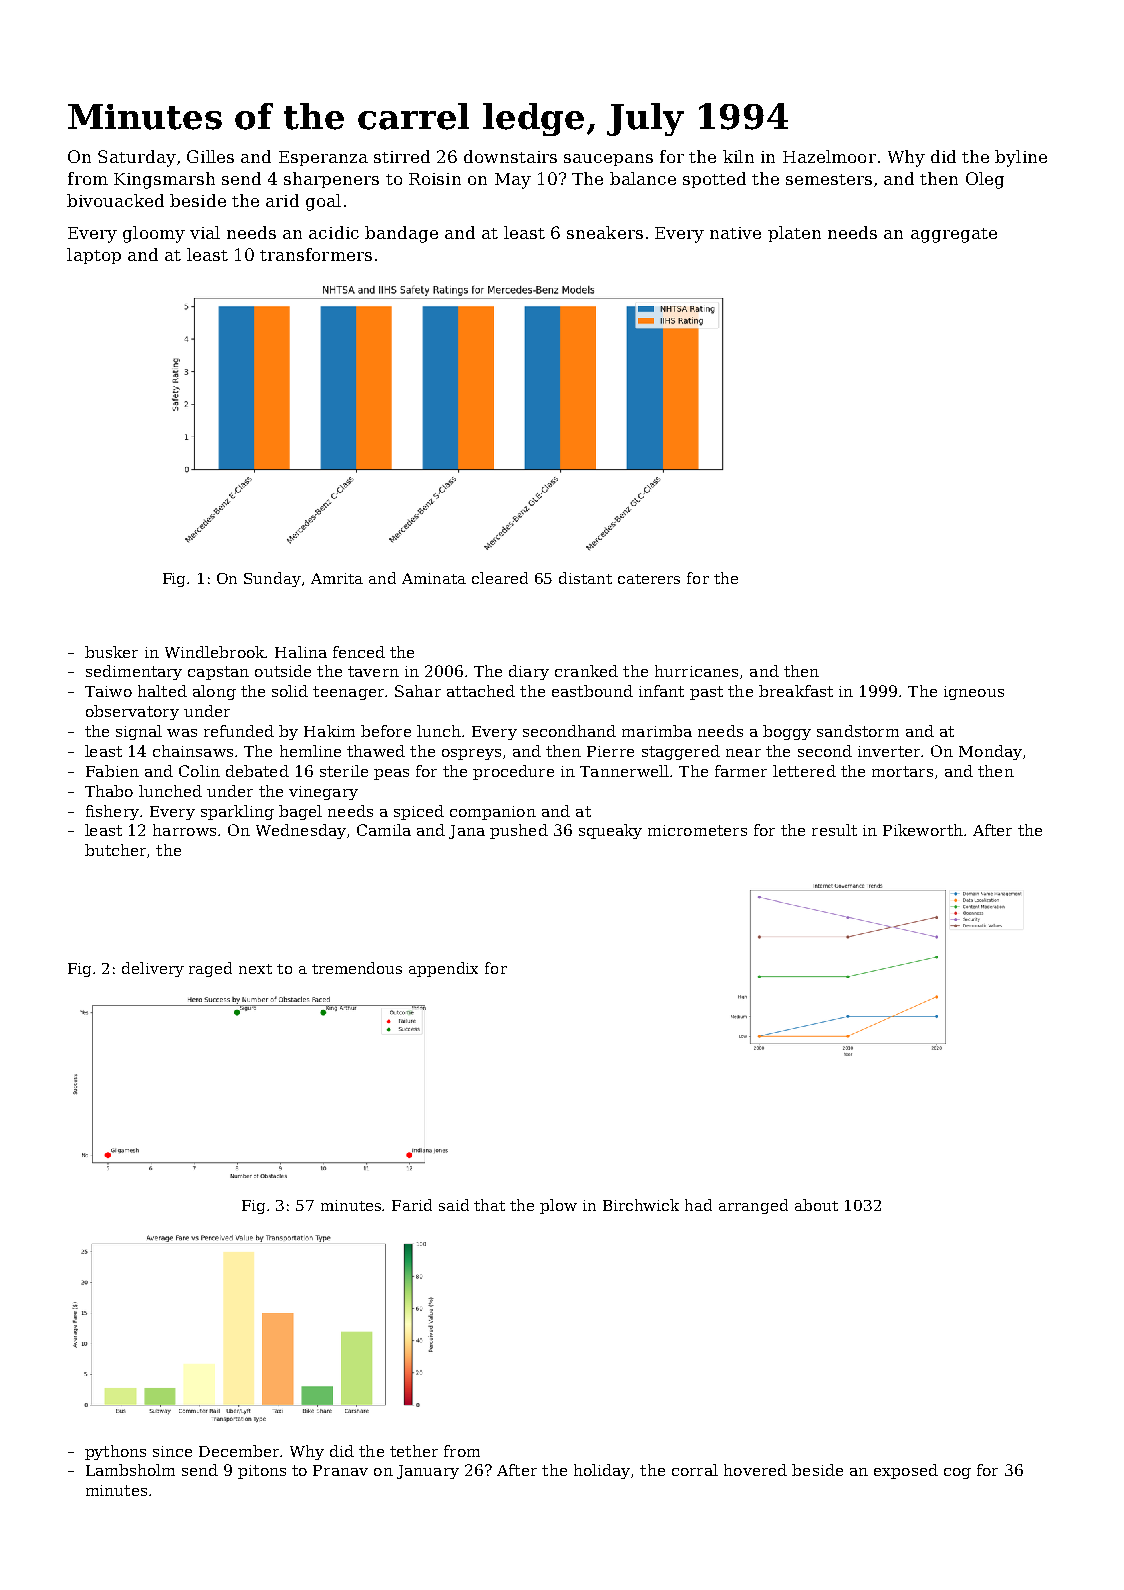  What do you see at coordinates (605, 232) in the screenshot?
I see `sneakers` at bounding box center [605, 232].
